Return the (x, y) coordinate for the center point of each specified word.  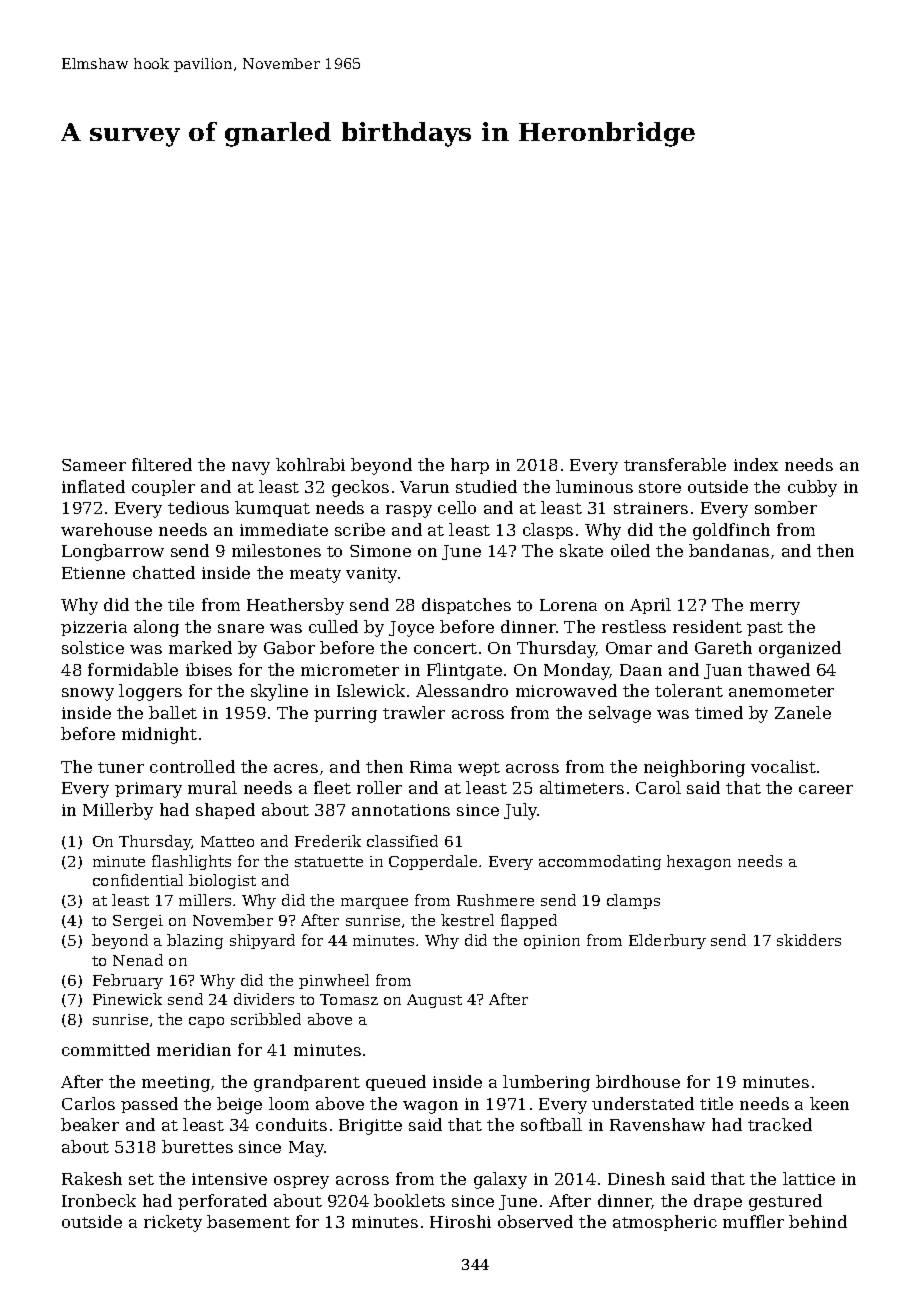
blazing (195, 941)
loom (289, 1103)
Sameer (94, 465)
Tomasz (349, 999)
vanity (371, 575)
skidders (809, 940)
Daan (641, 670)
